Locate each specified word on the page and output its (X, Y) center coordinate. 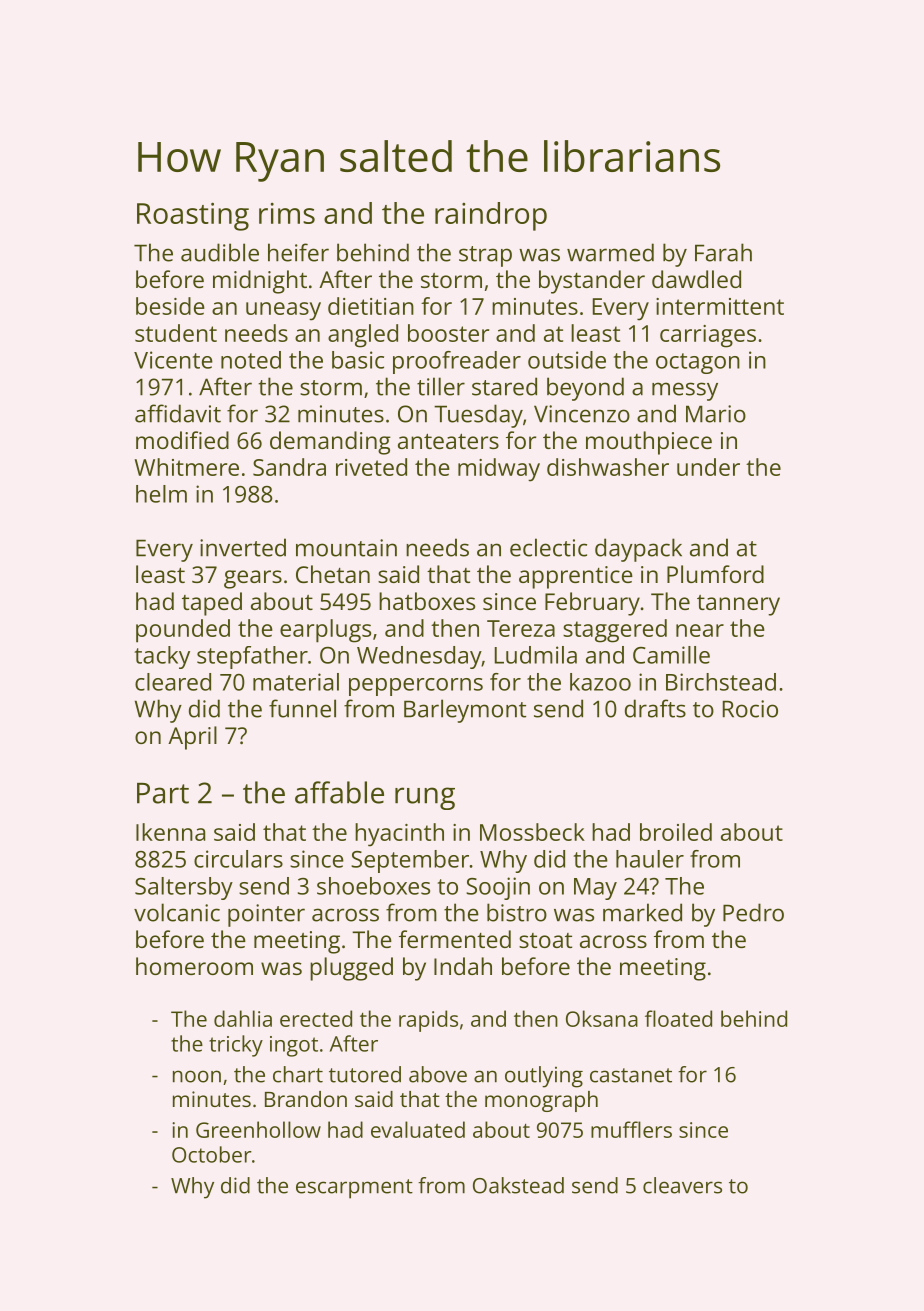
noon (197, 1076)
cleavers (682, 1185)
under (708, 467)
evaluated (418, 1129)
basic (358, 360)
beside (170, 306)
